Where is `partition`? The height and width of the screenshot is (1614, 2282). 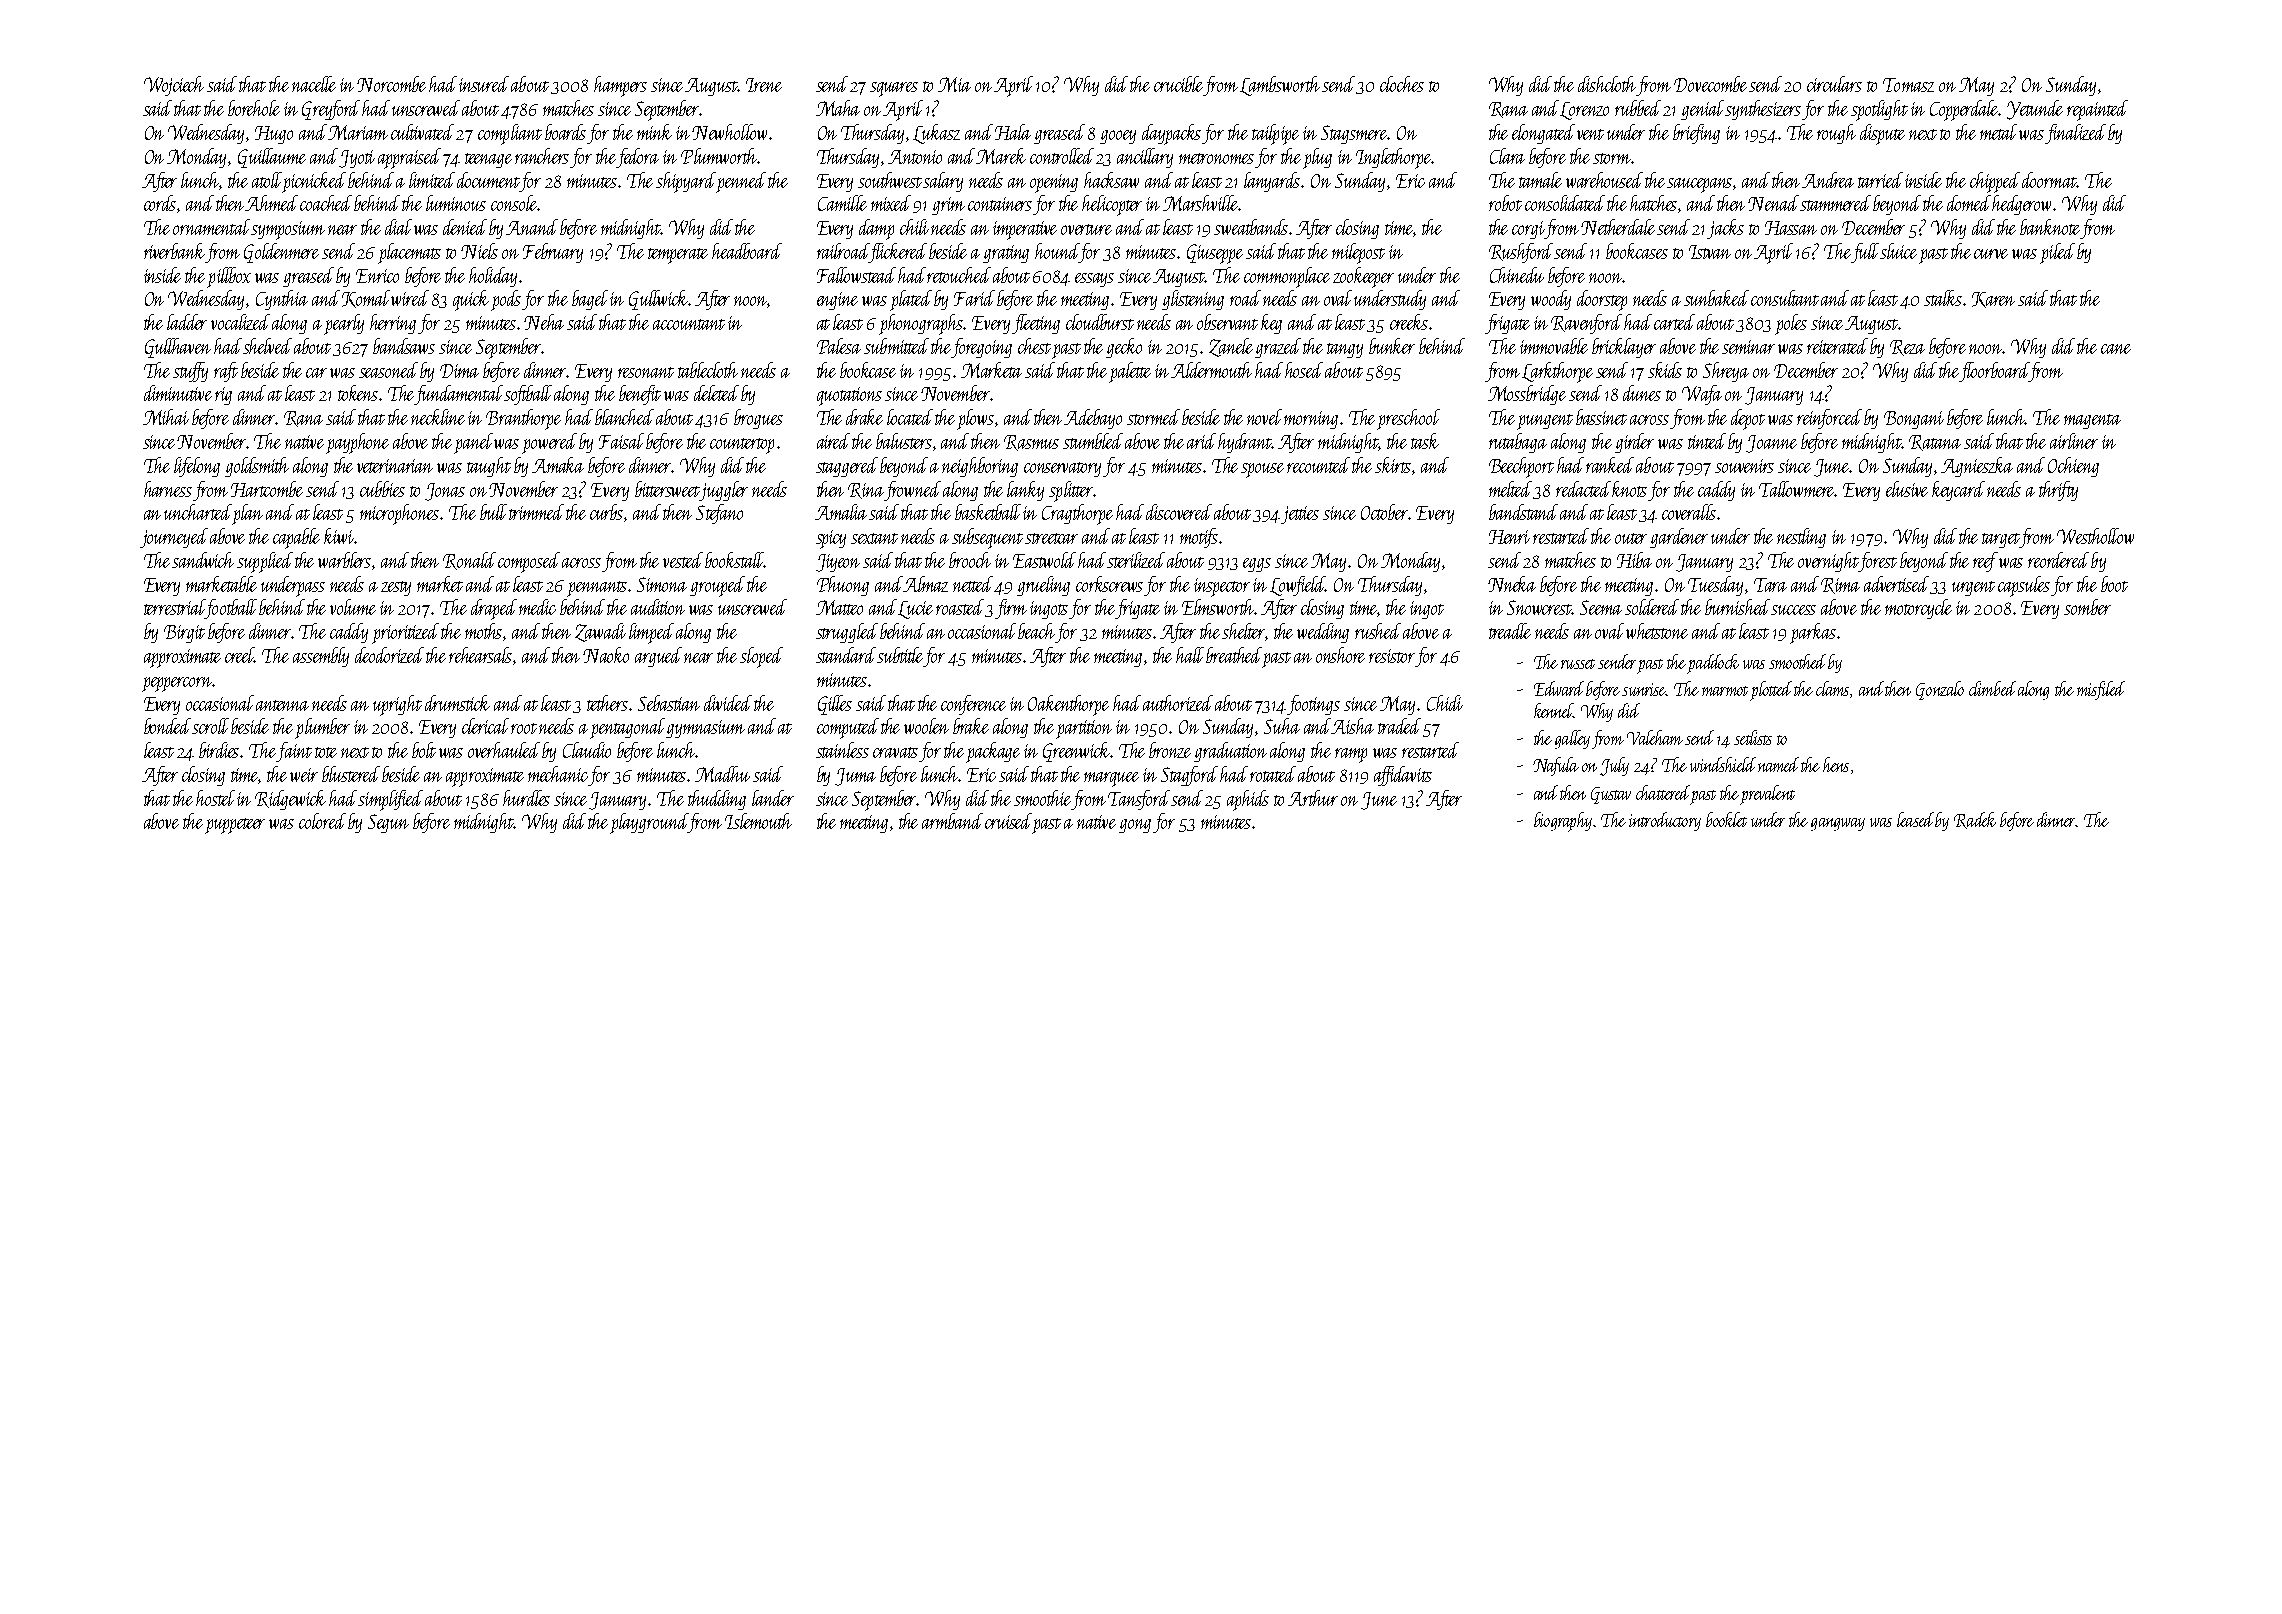
partition is located at coordinates (1084, 729).
